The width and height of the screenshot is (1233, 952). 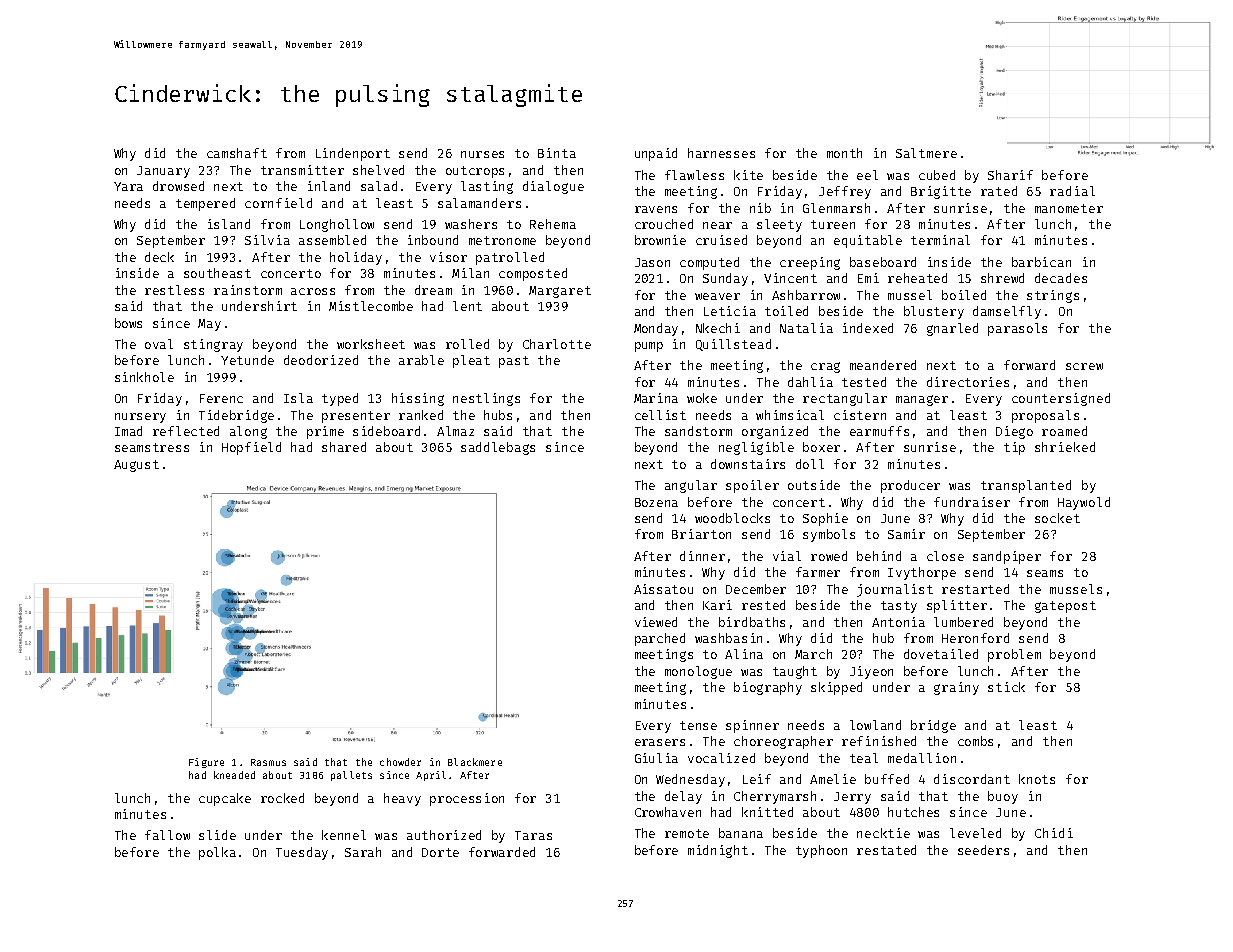 What do you see at coordinates (926, 153) in the screenshot?
I see `Saltmere` at bounding box center [926, 153].
